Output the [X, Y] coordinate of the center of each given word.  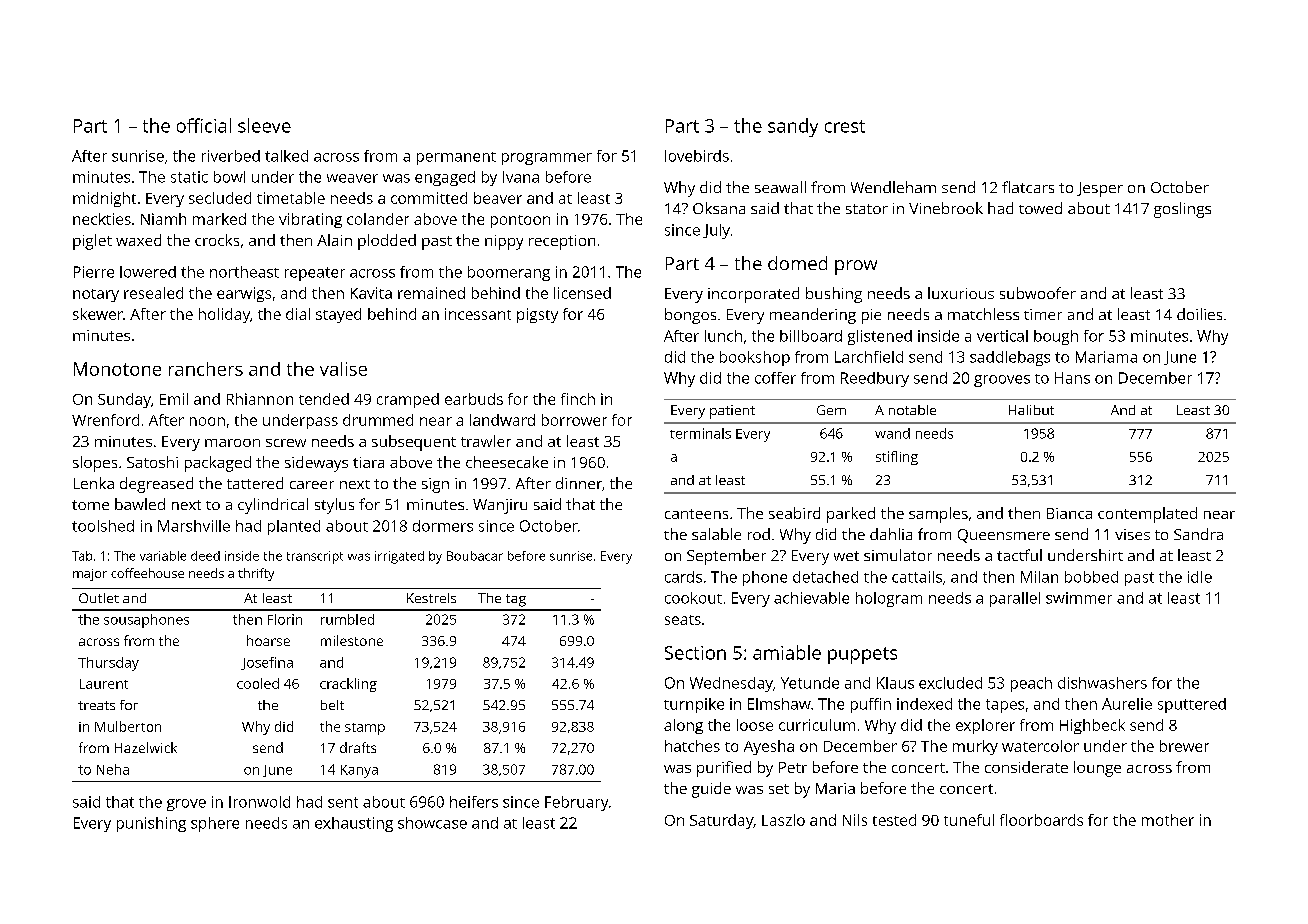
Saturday [721, 821]
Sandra [1198, 534]
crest [845, 126]
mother [1168, 820]
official [204, 125]
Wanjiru [500, 506]
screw [286, 443]
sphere [215, 824]
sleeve [264, 125]
